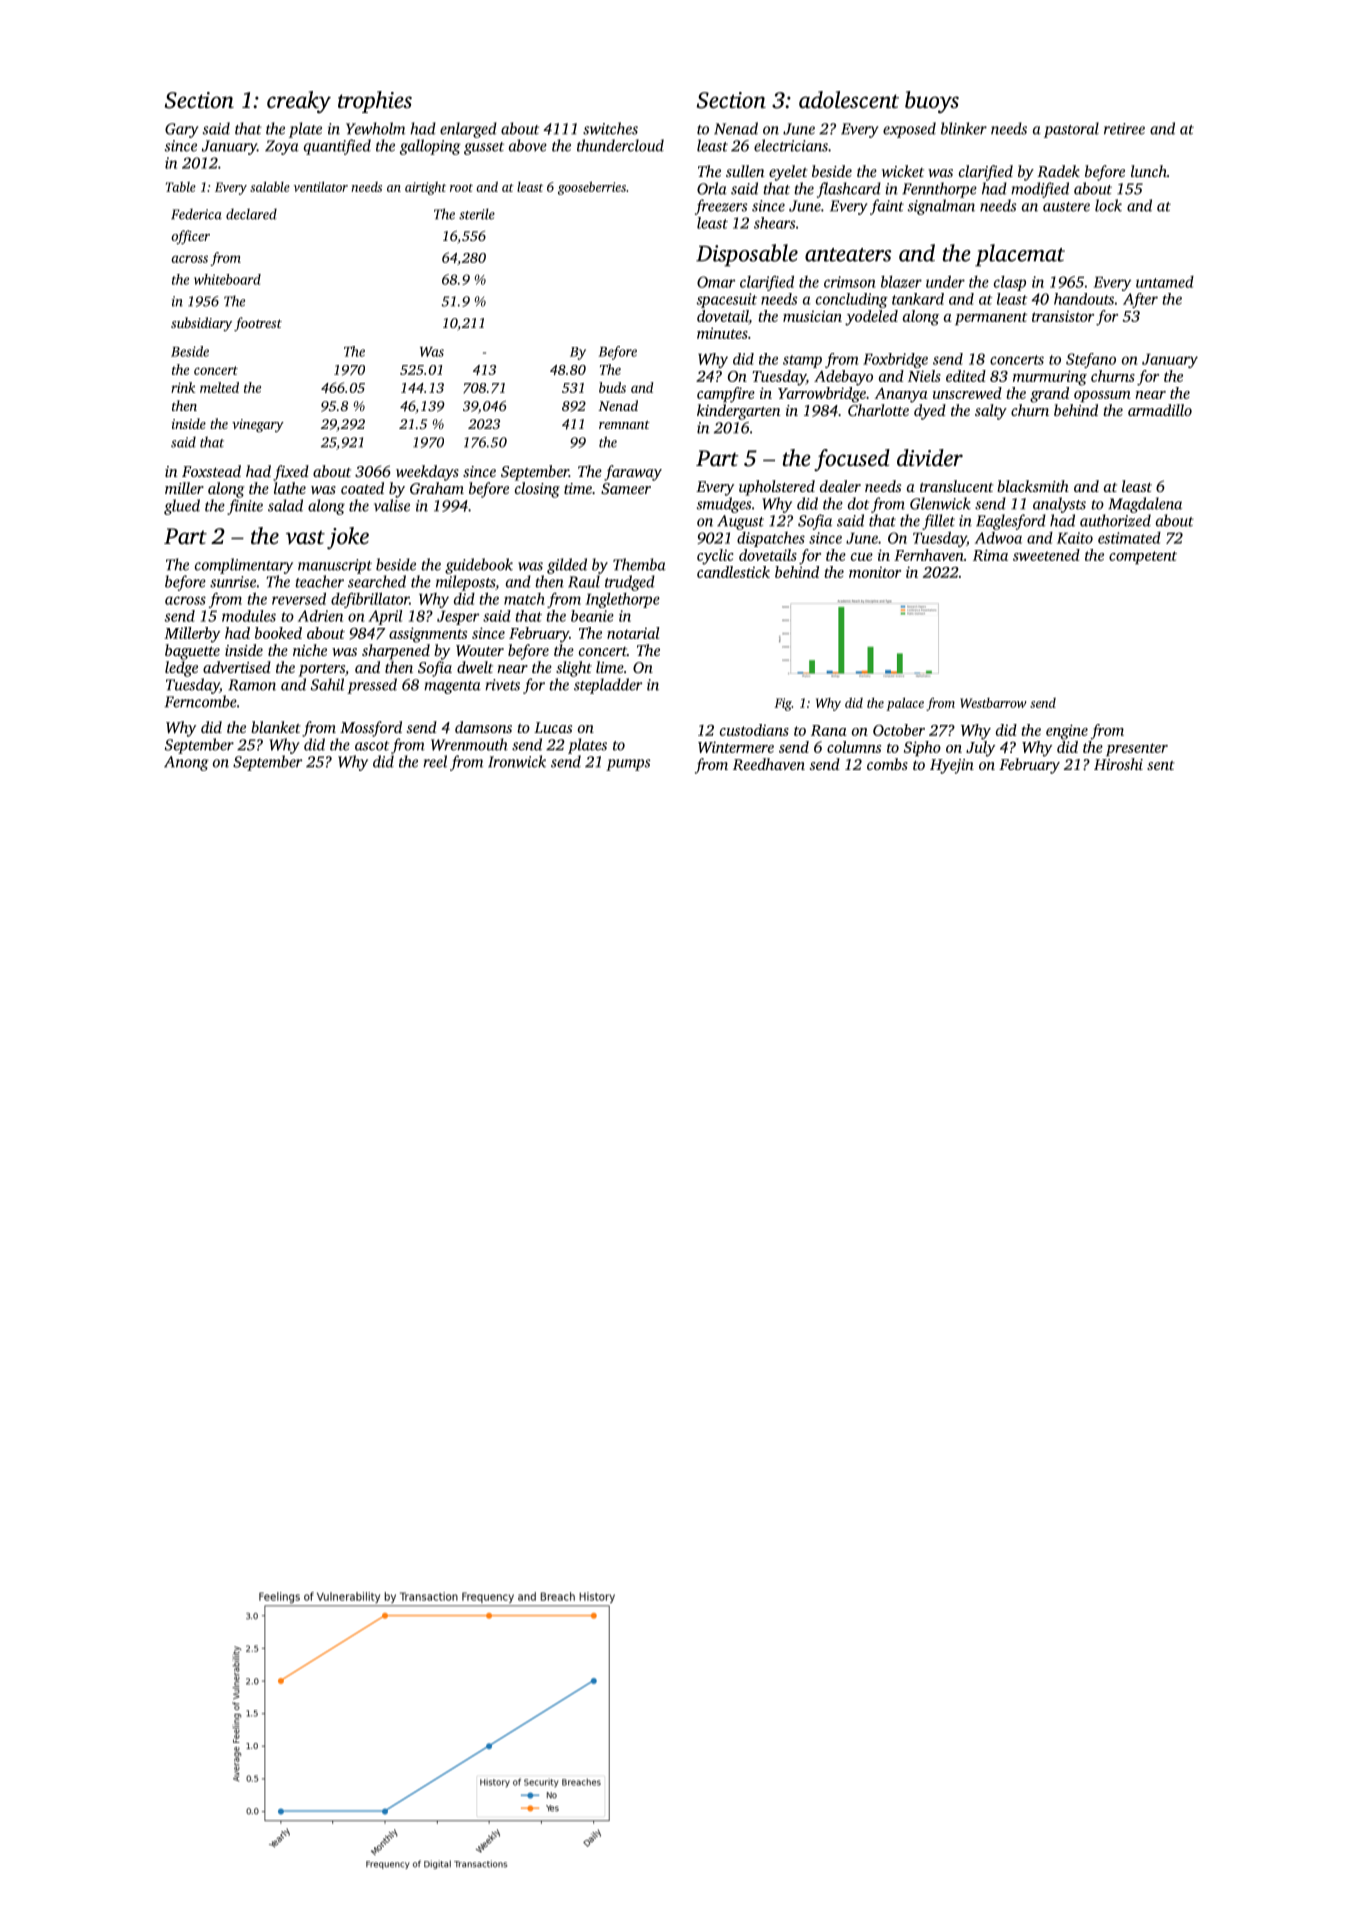 Image resolution: width=1363 pixels, height=1927 pixels. What do you see at coordinates (186, 763) in the screenshot?
I see `Anong` at bounding box center [186, 763].
